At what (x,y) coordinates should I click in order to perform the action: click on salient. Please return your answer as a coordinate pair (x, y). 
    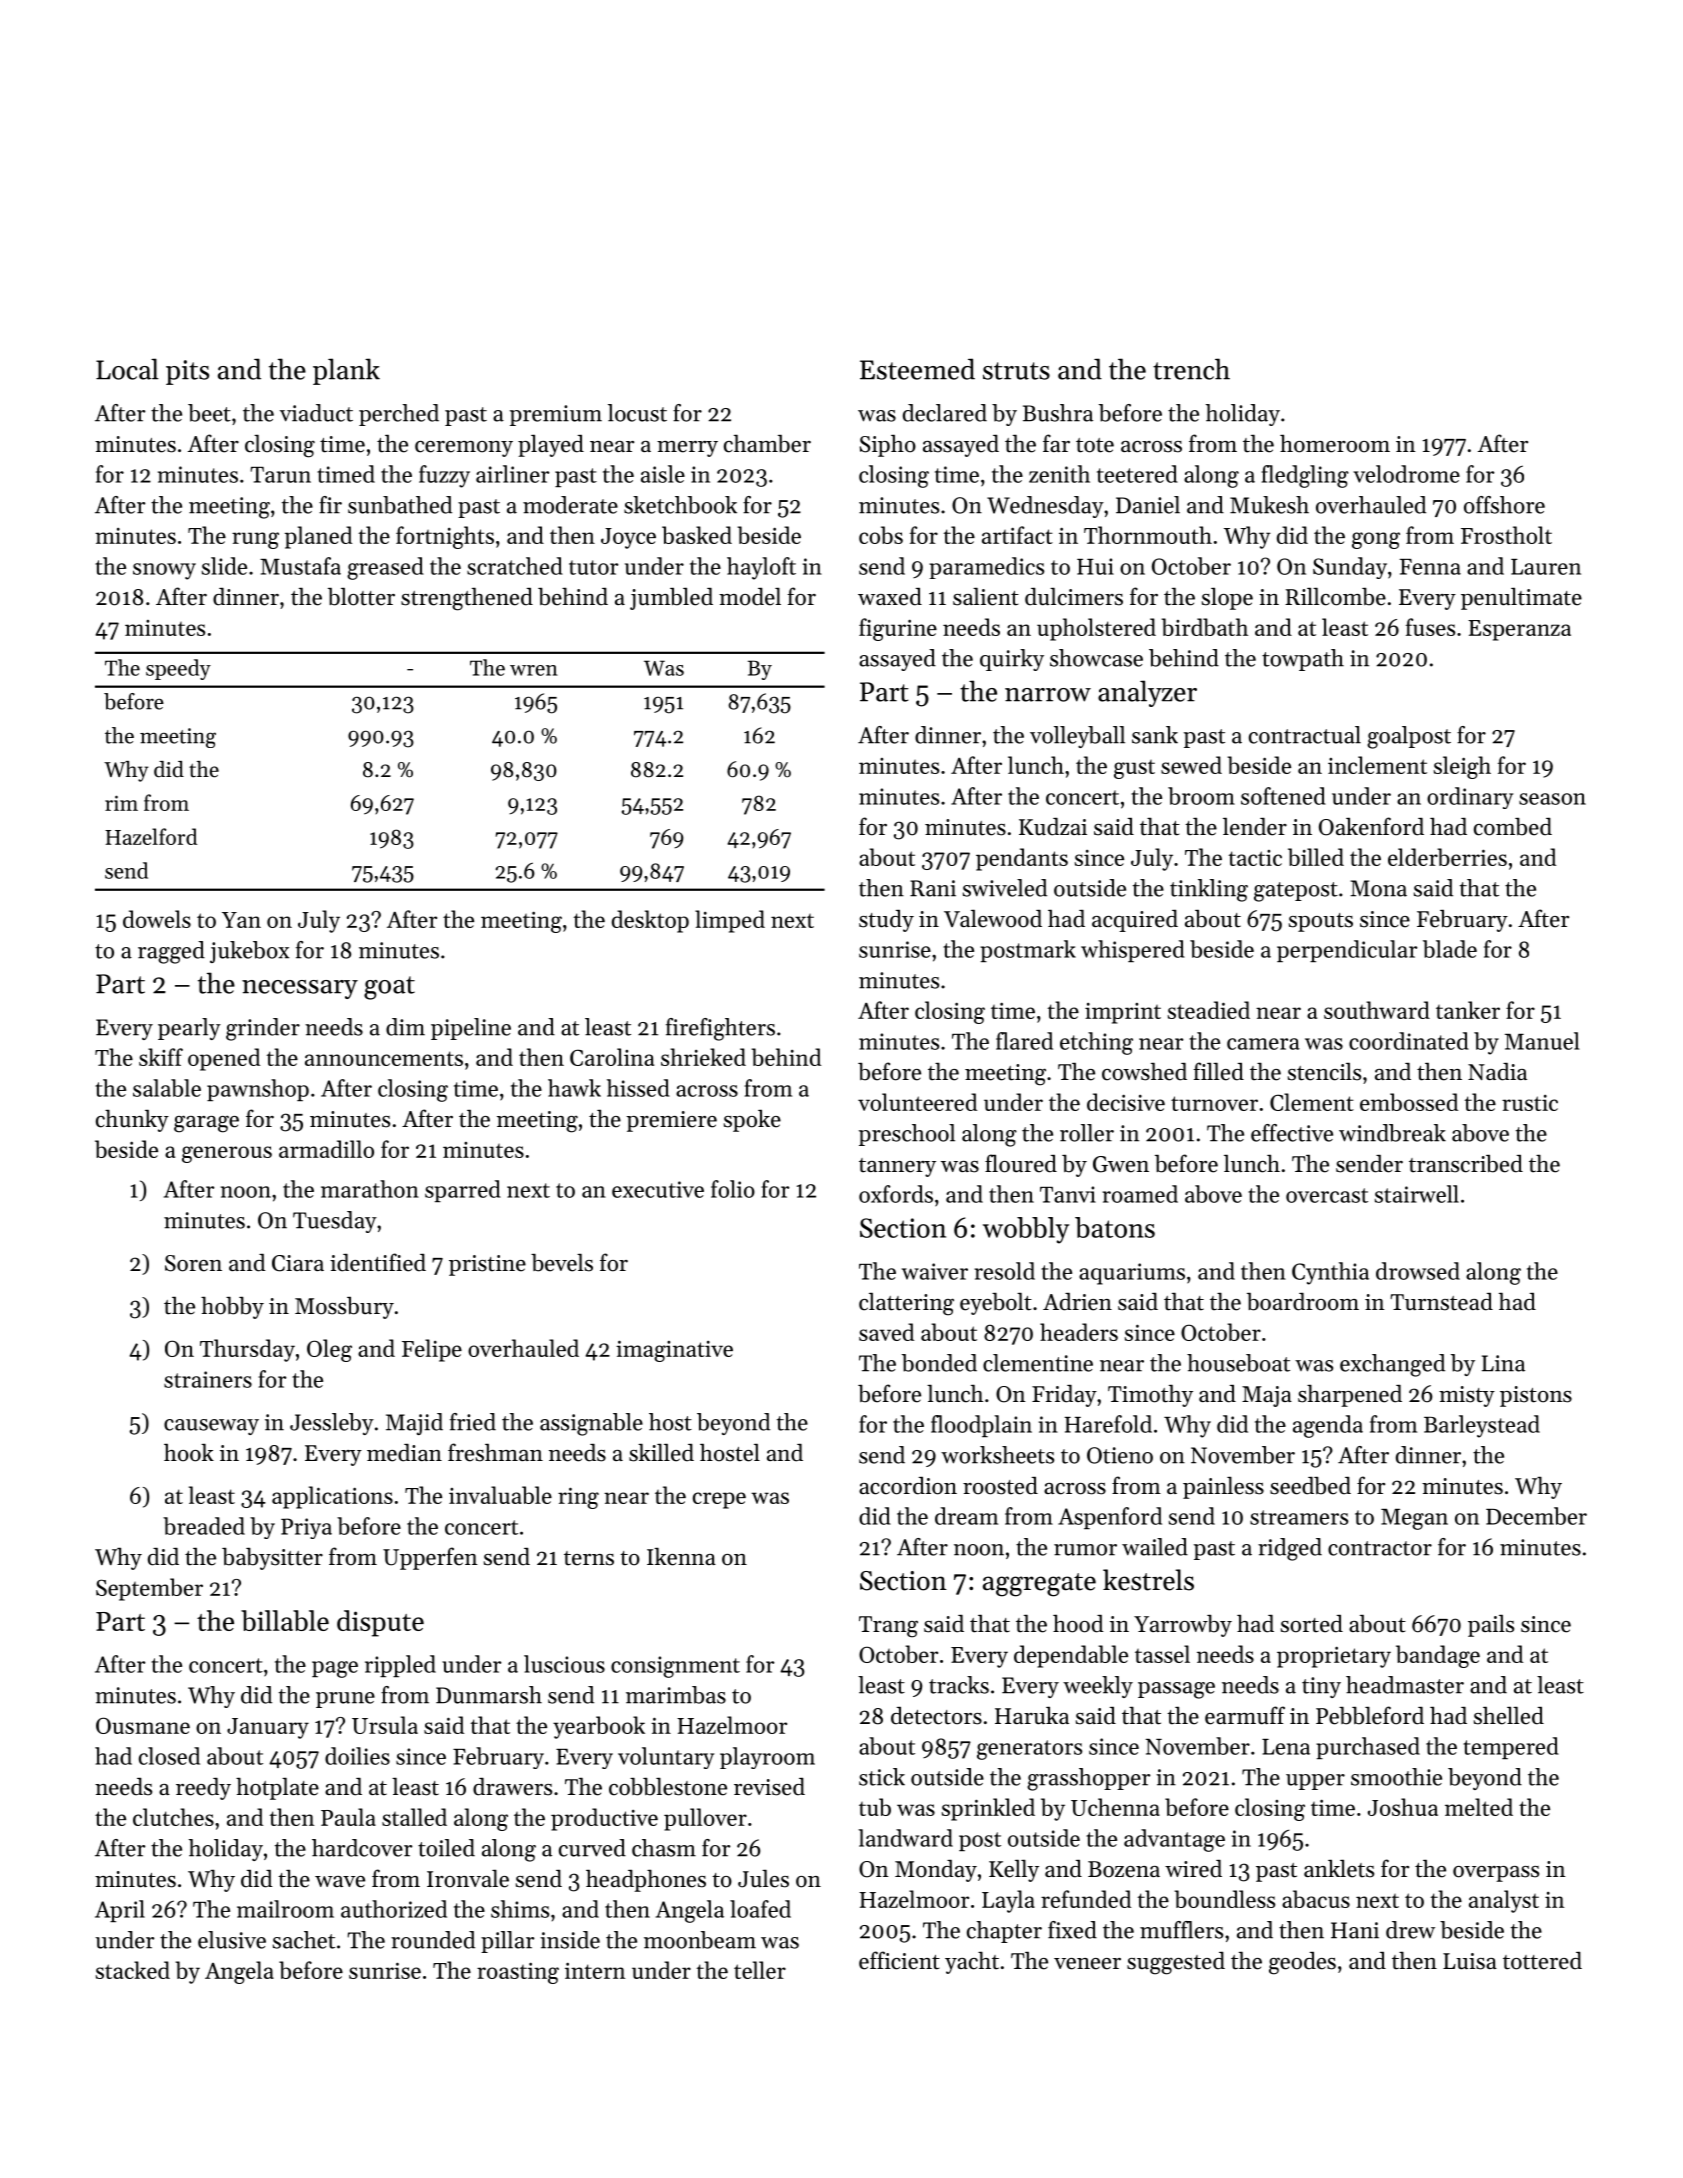
    Looking at the image, I should click on (986, 596).
